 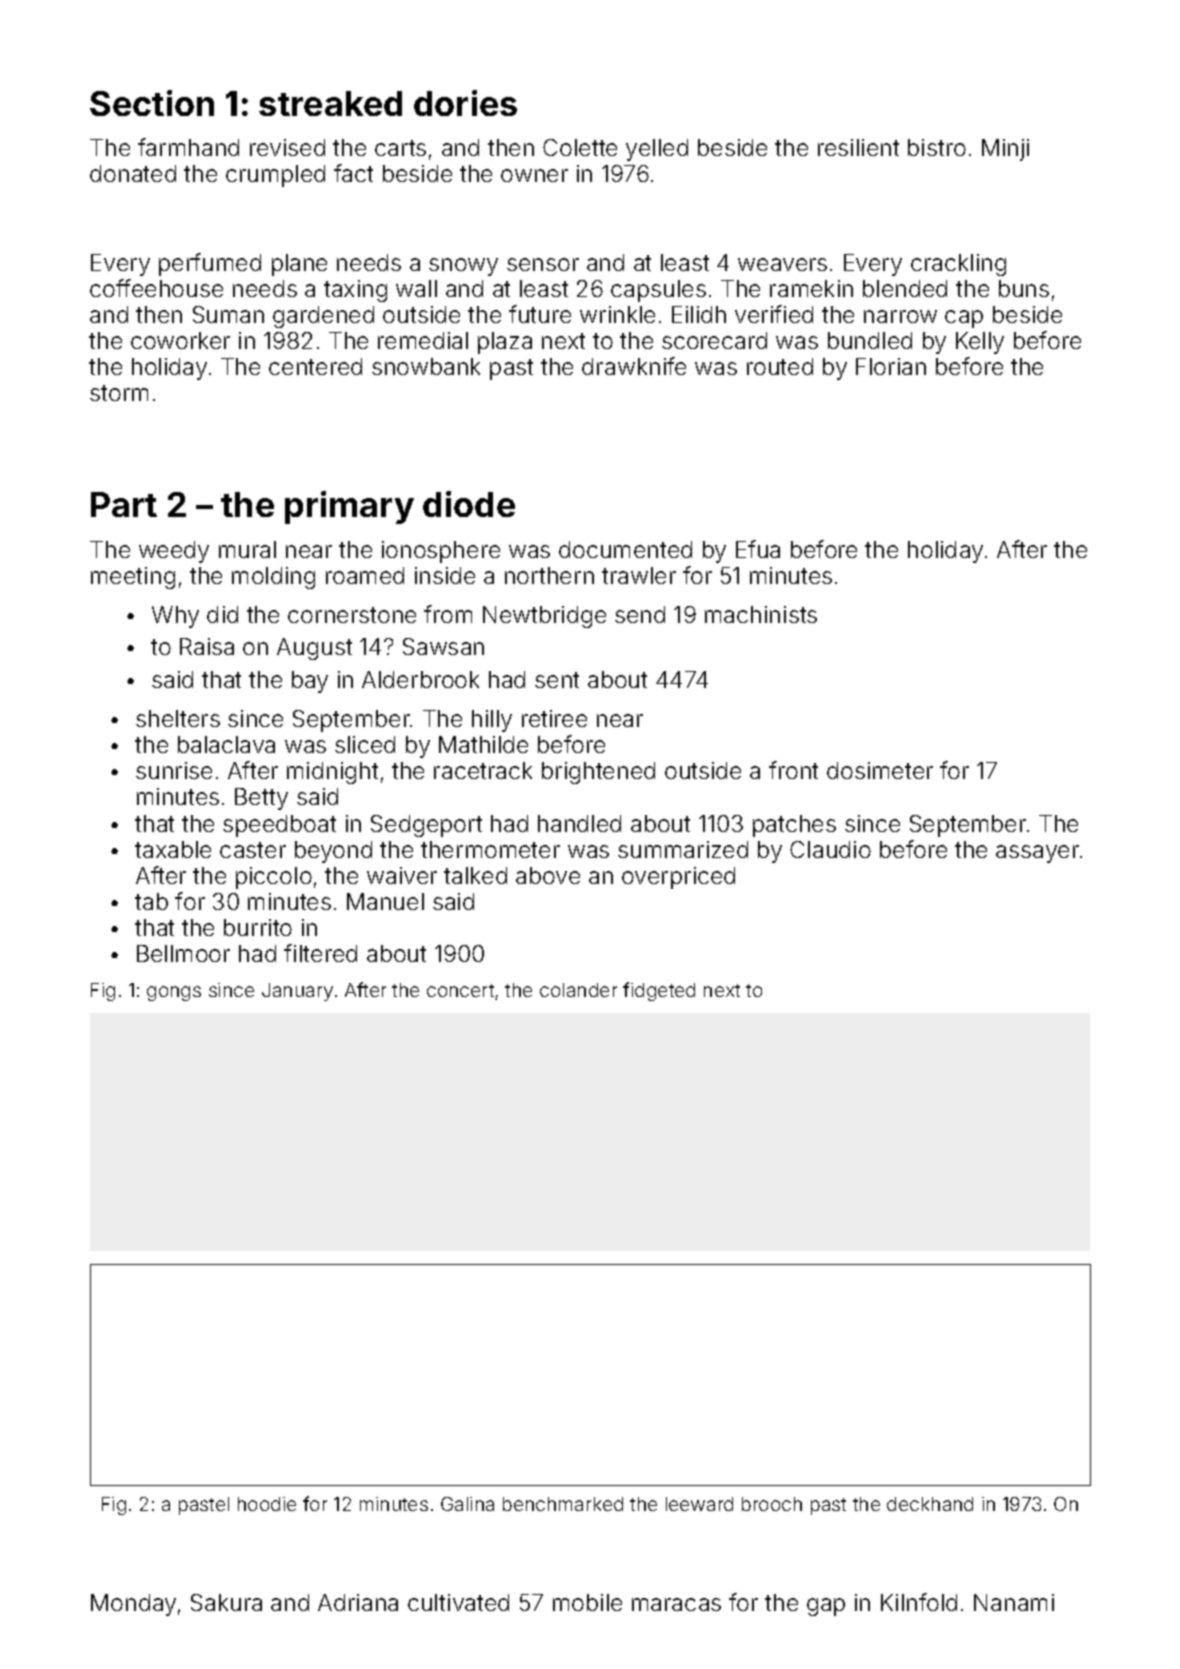 What do you see at coordinates (587, 1602) in the screenshot?
I see `mobile` at bounding box center [587, 1602].
